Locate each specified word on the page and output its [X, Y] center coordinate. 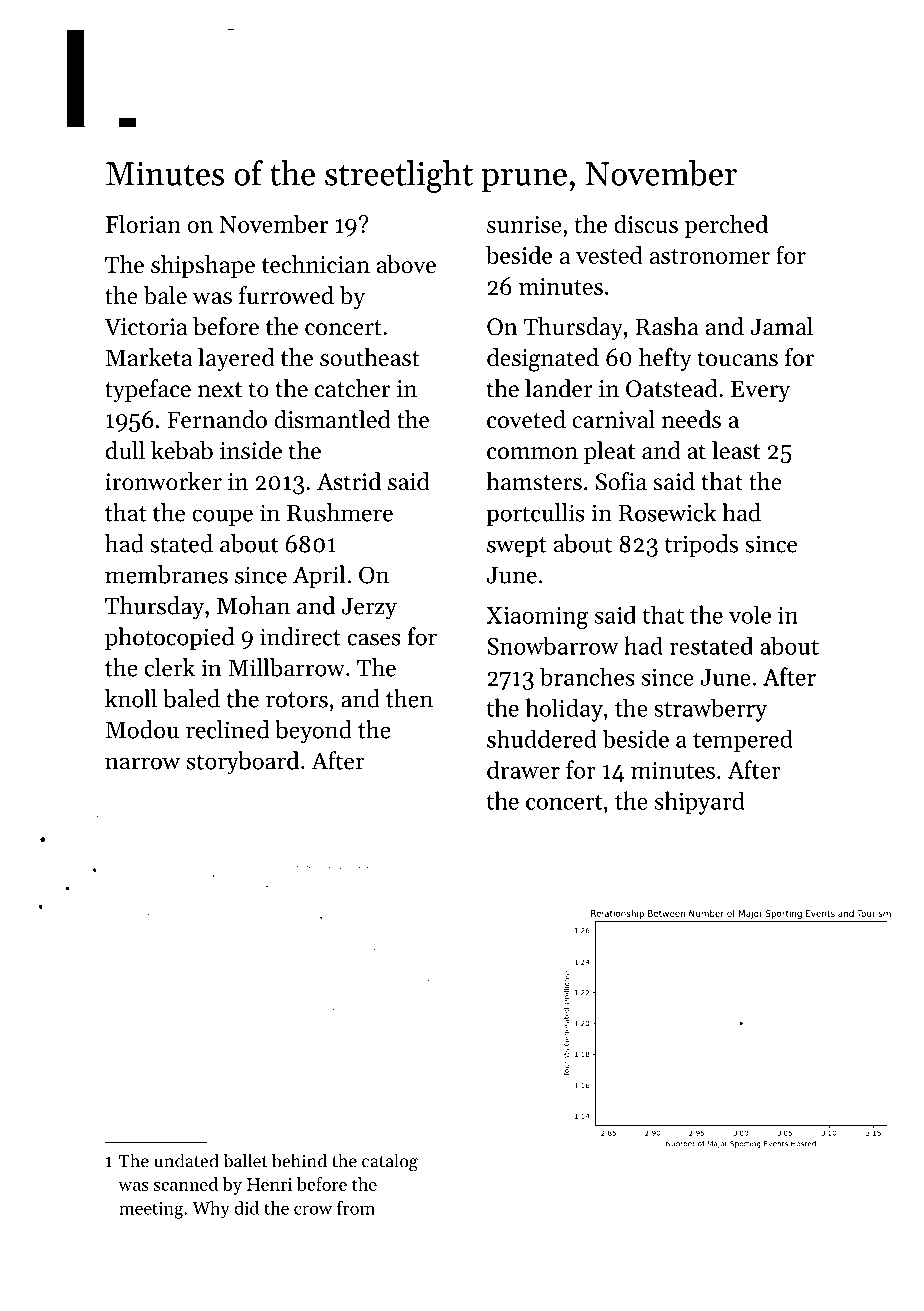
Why [211, 1210]
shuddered [542, 738]
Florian [143, 223]
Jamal [781, 326]
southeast [370, 357]
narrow [142, 763]
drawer [523, 769]
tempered [743, 741]
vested [609, 255]
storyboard [243, 763]
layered [236, 359]
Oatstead [672, 388]
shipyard [700, 803]
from [356, 1207]
